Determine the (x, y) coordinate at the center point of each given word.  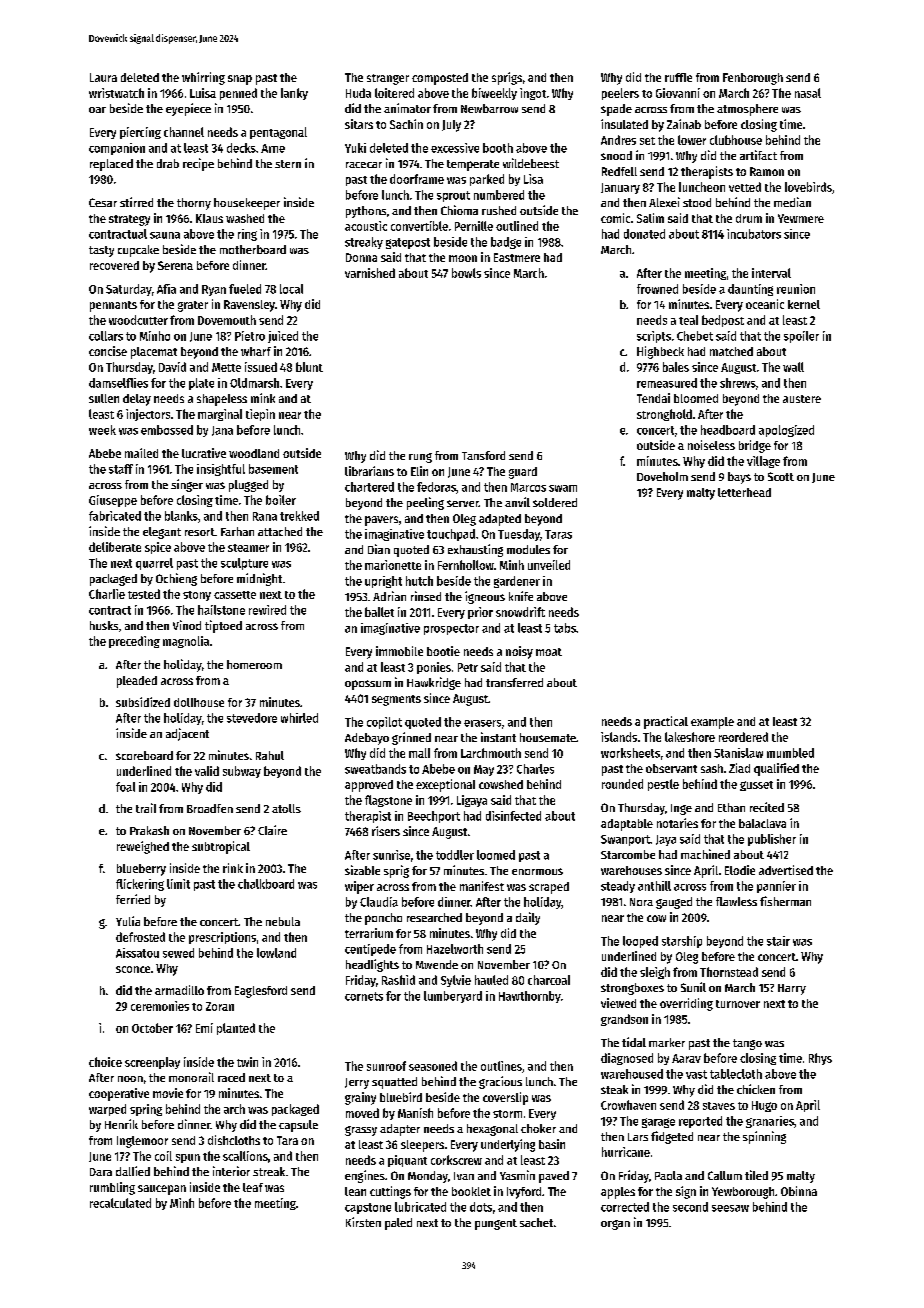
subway (242, 772)
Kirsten (363, 1222)
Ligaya (472, 801)
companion (117, 149)
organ (615, 1225)
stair (778, 941)
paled (398, 1224)
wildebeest (531, 163)
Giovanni (678, 93)
